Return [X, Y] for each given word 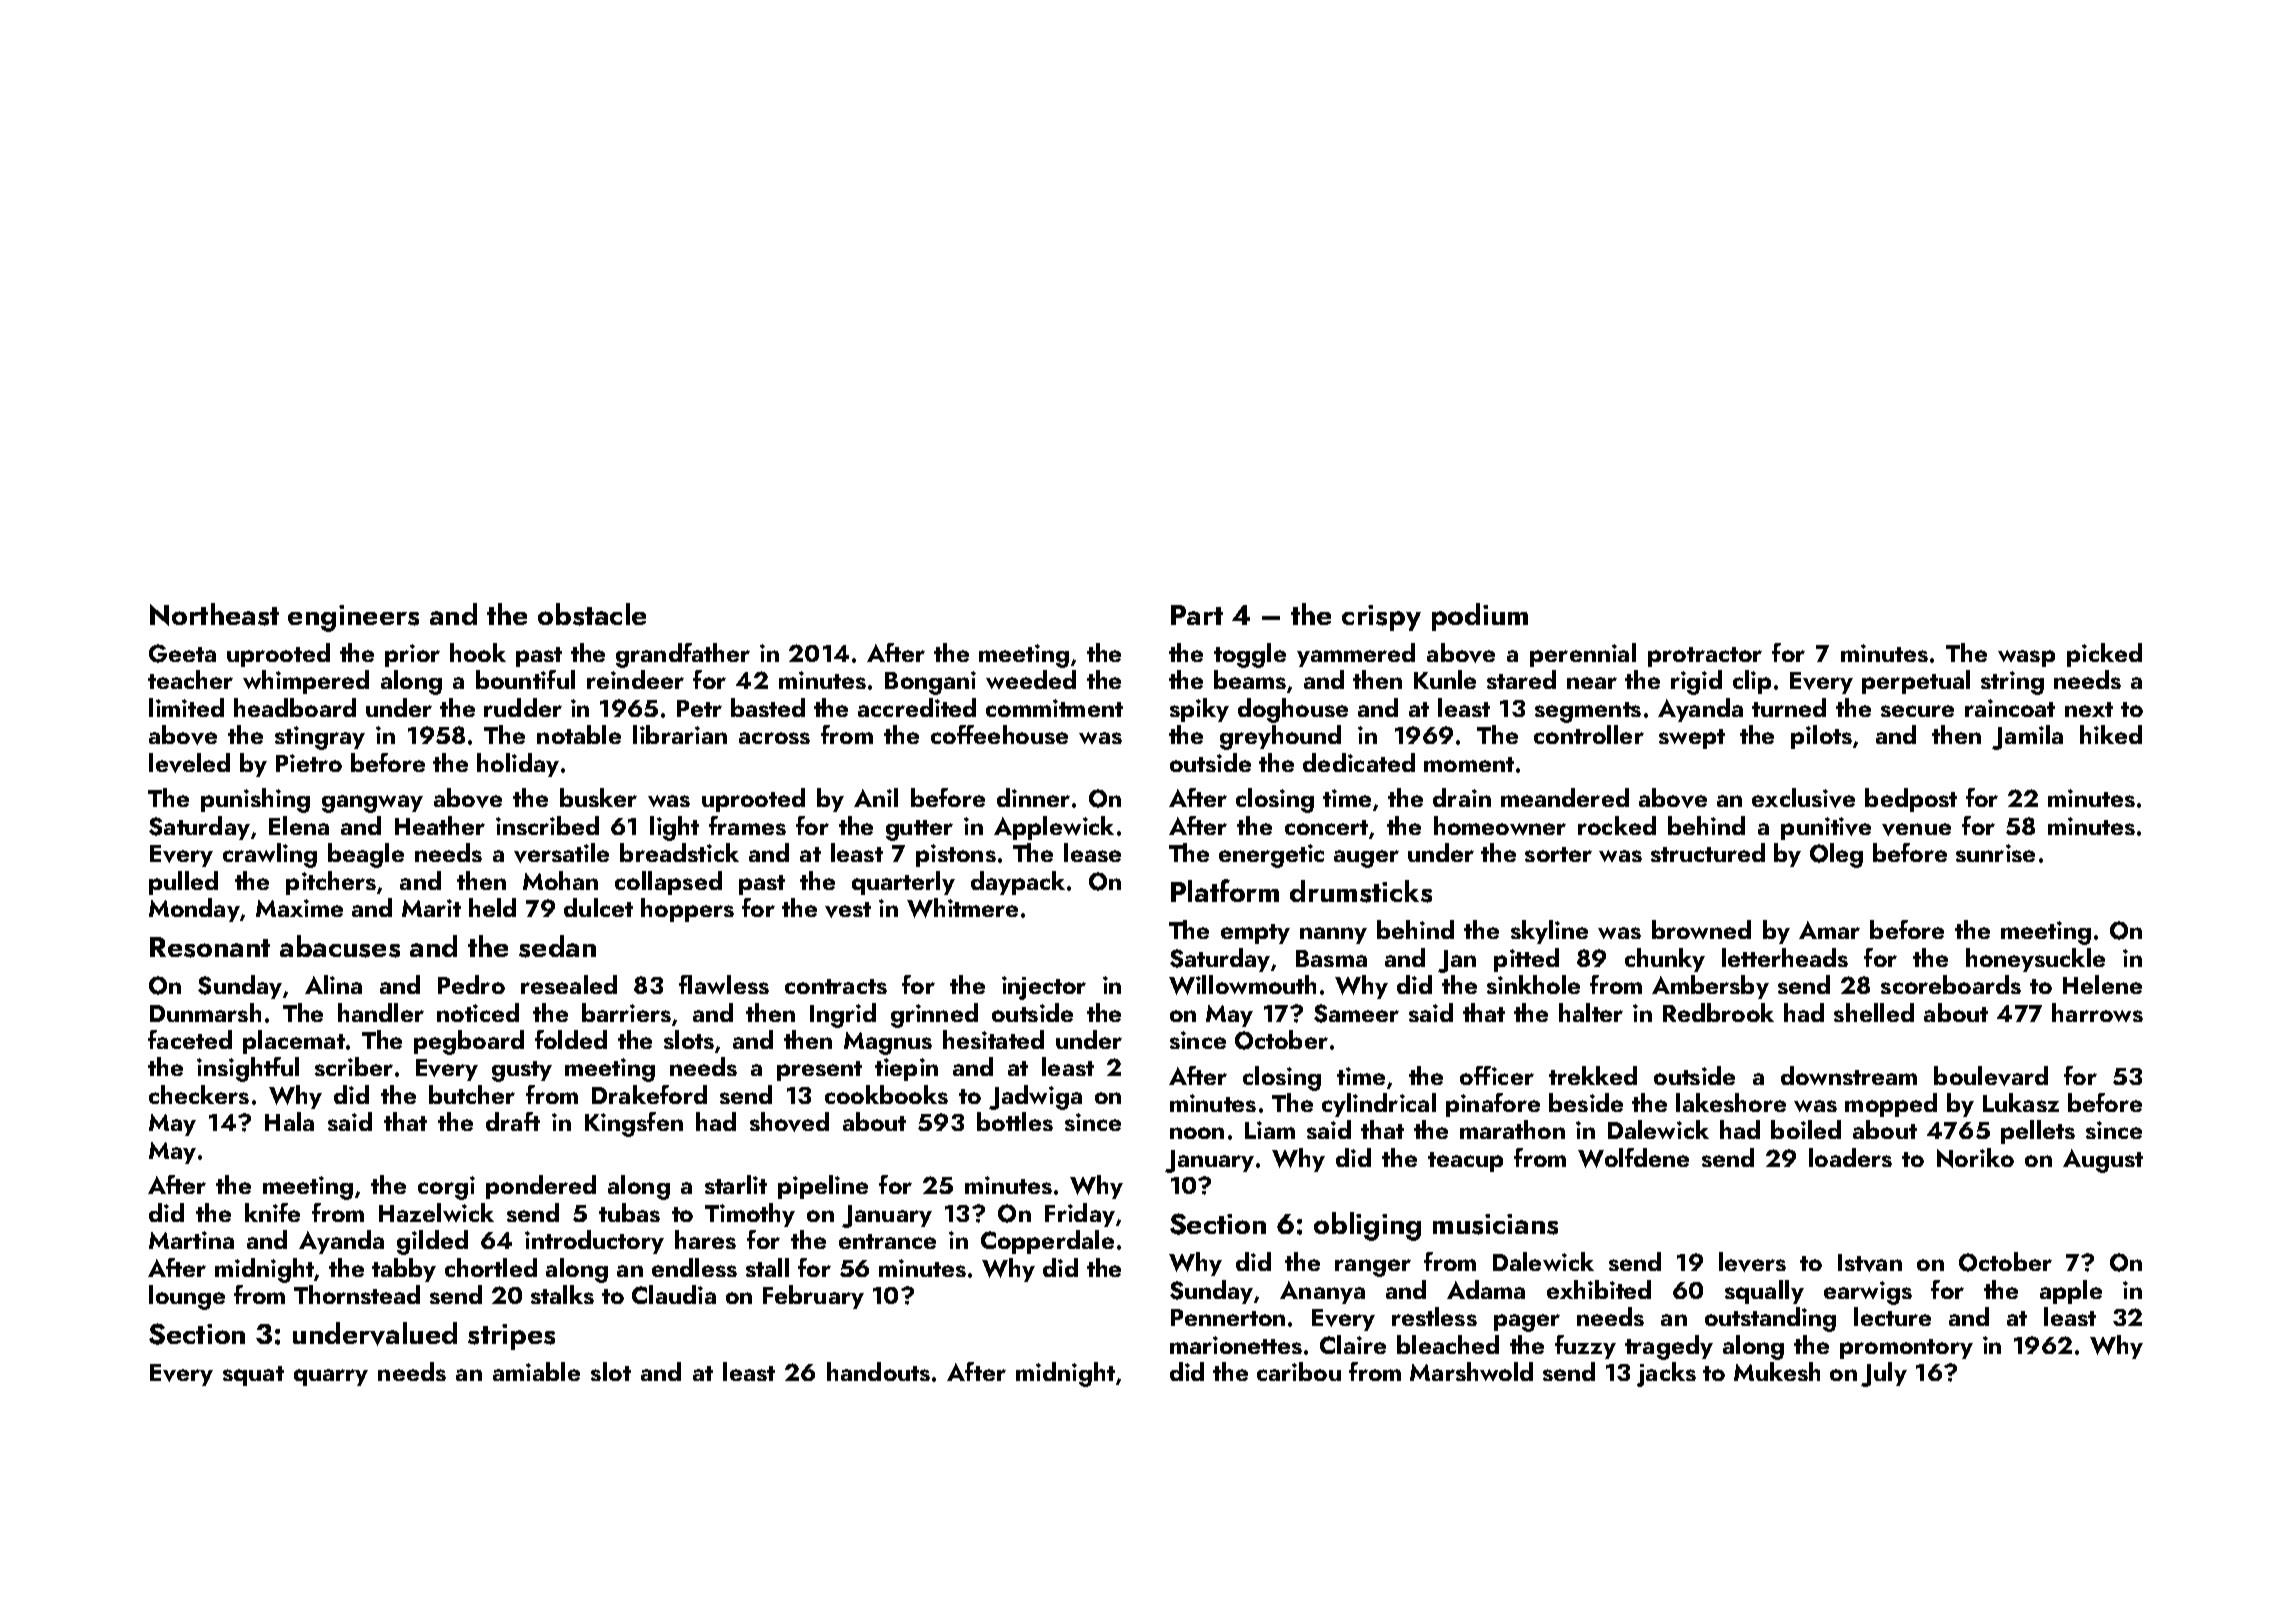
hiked [2111, 734]
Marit [431, 908]
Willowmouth [1242, 985]
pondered [541, 1187]
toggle [1250, 655]
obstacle [592, 614]
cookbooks [886, 1094]
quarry [331, 1377]
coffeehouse [999, 734]
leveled [189, 763]
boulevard [1991, 1076]
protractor [1705, 657]
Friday [1080, 1215]
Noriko [1975, 1158]
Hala [289, 1121]
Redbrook [1718, 1012]
